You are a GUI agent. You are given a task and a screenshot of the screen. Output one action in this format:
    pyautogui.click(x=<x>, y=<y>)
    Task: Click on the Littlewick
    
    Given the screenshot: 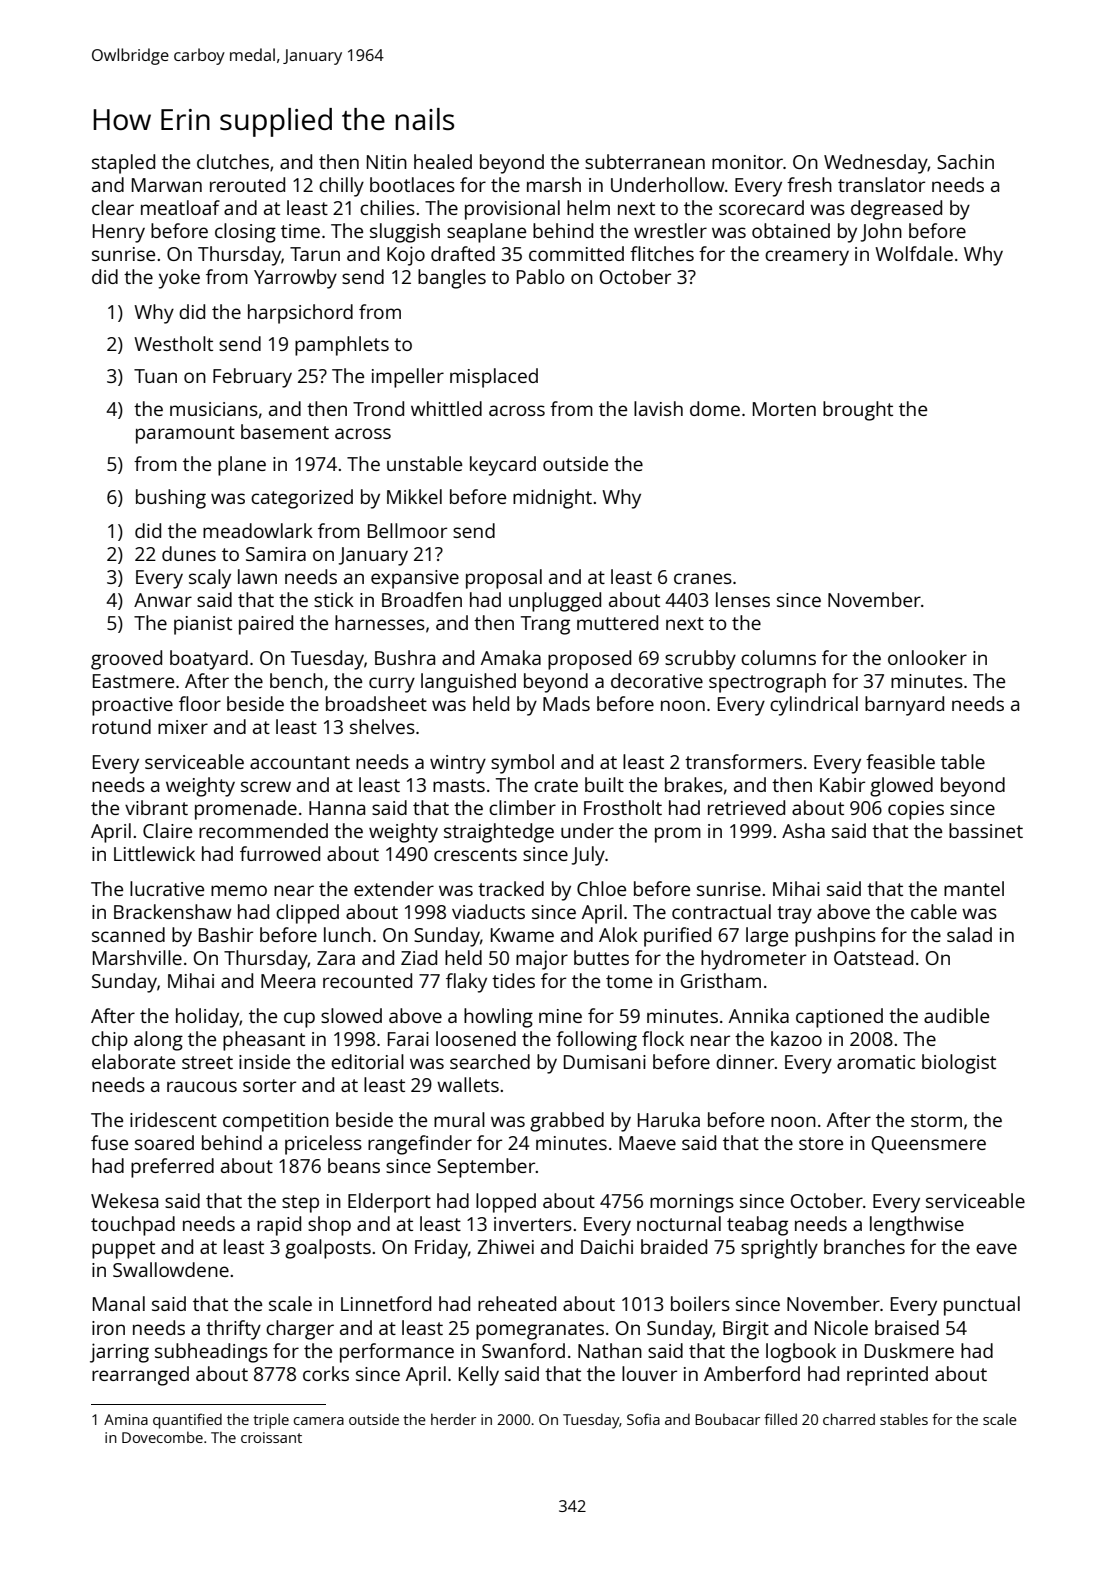 What is the action you would take?
    pyautogui.click(x=154, y=853)
